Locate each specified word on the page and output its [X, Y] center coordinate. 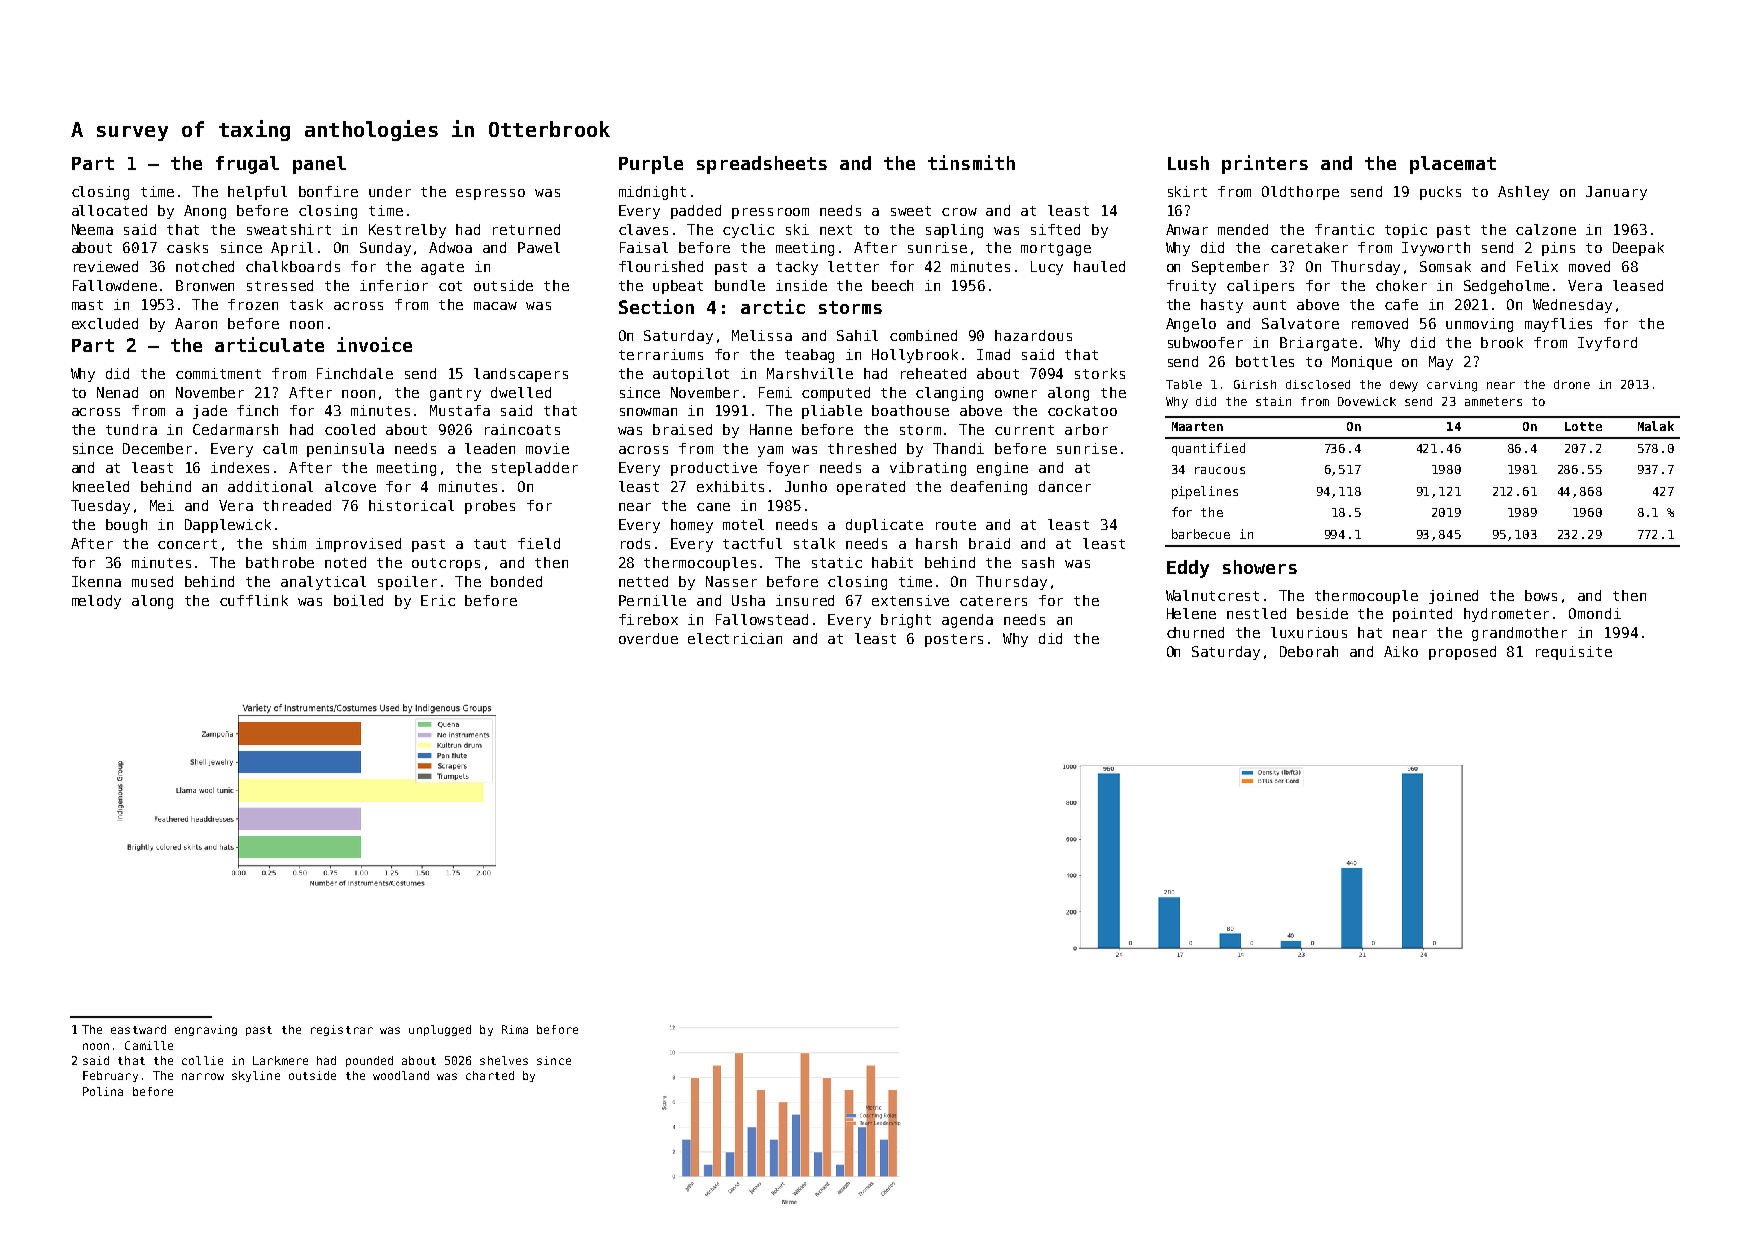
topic [1406, 231]
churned [1195, 632]
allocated [109, 210]
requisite [1574, 653]
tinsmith [971, 162]
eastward [138, 1029]
